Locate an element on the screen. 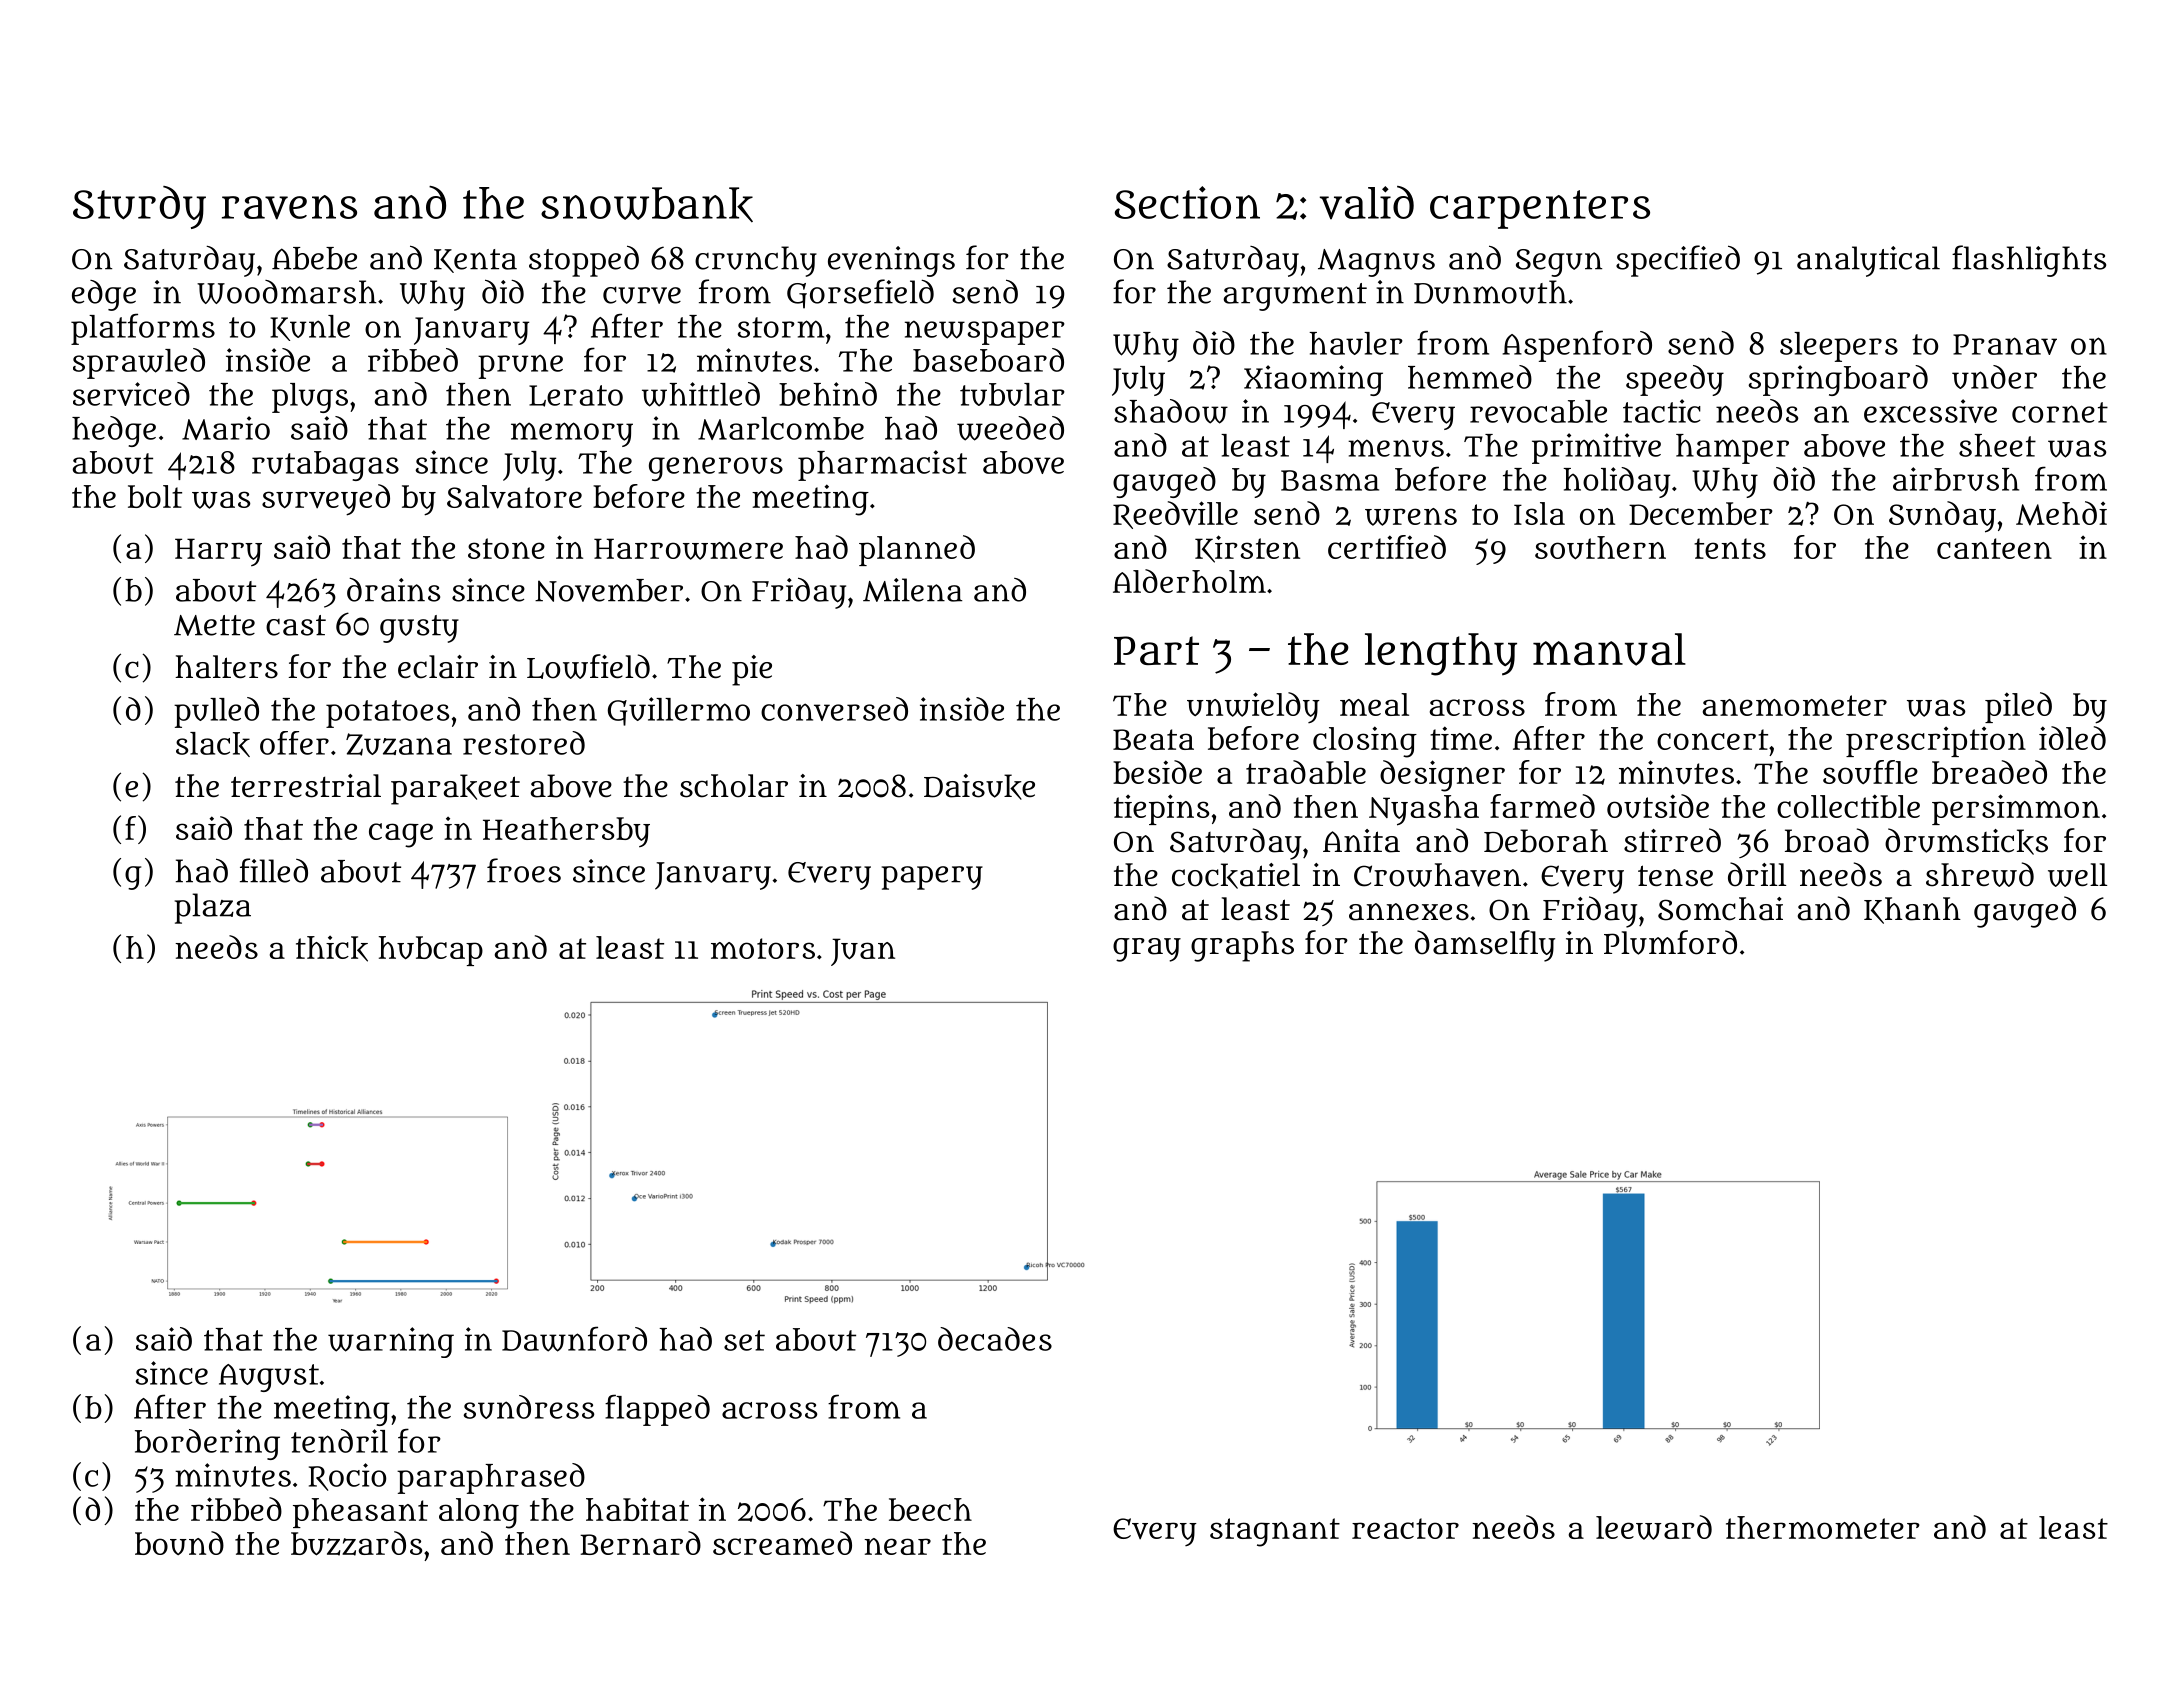  cornet is located at coordinates (2060, 412).
